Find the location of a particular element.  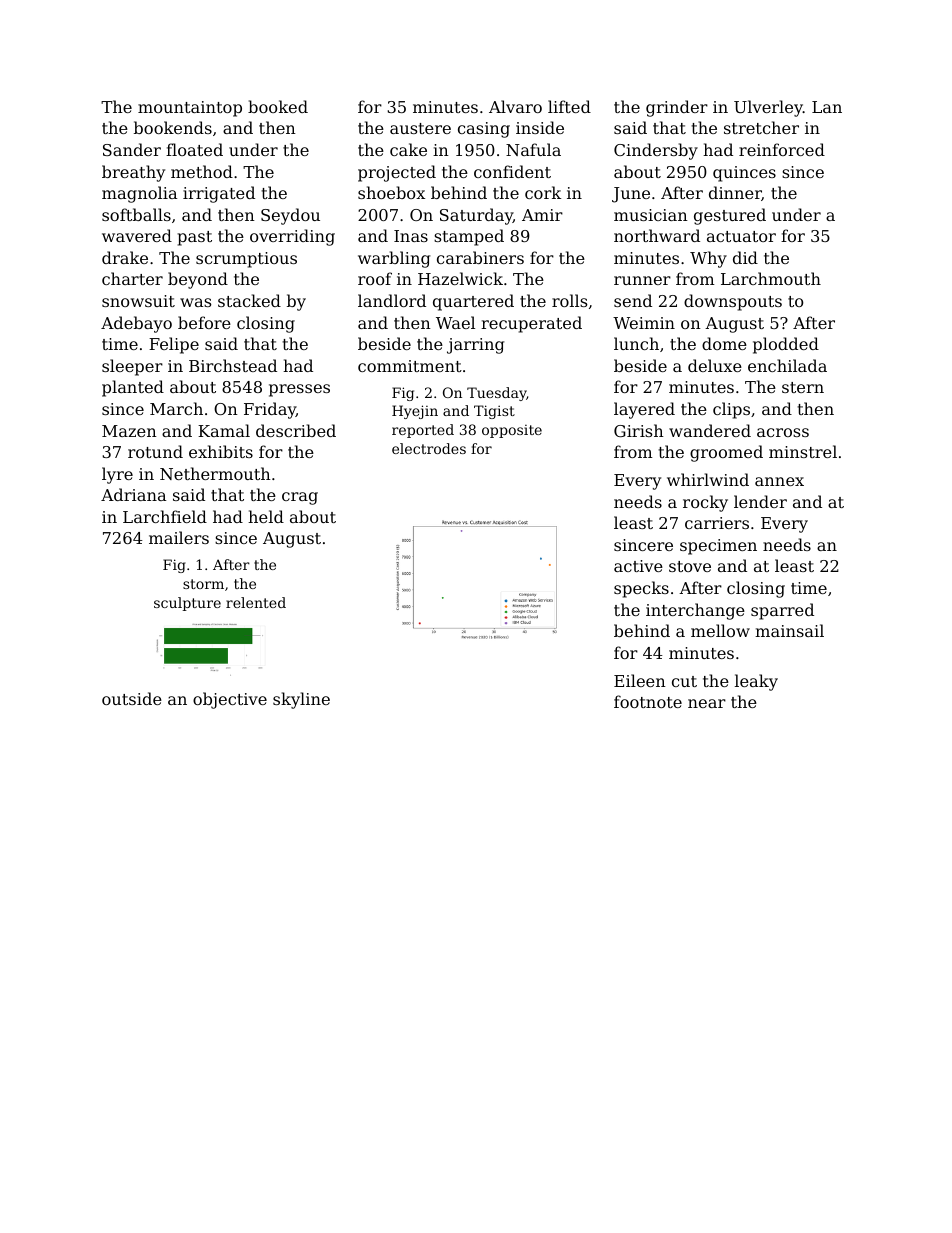

clips is located at coordinates (731, 410).
